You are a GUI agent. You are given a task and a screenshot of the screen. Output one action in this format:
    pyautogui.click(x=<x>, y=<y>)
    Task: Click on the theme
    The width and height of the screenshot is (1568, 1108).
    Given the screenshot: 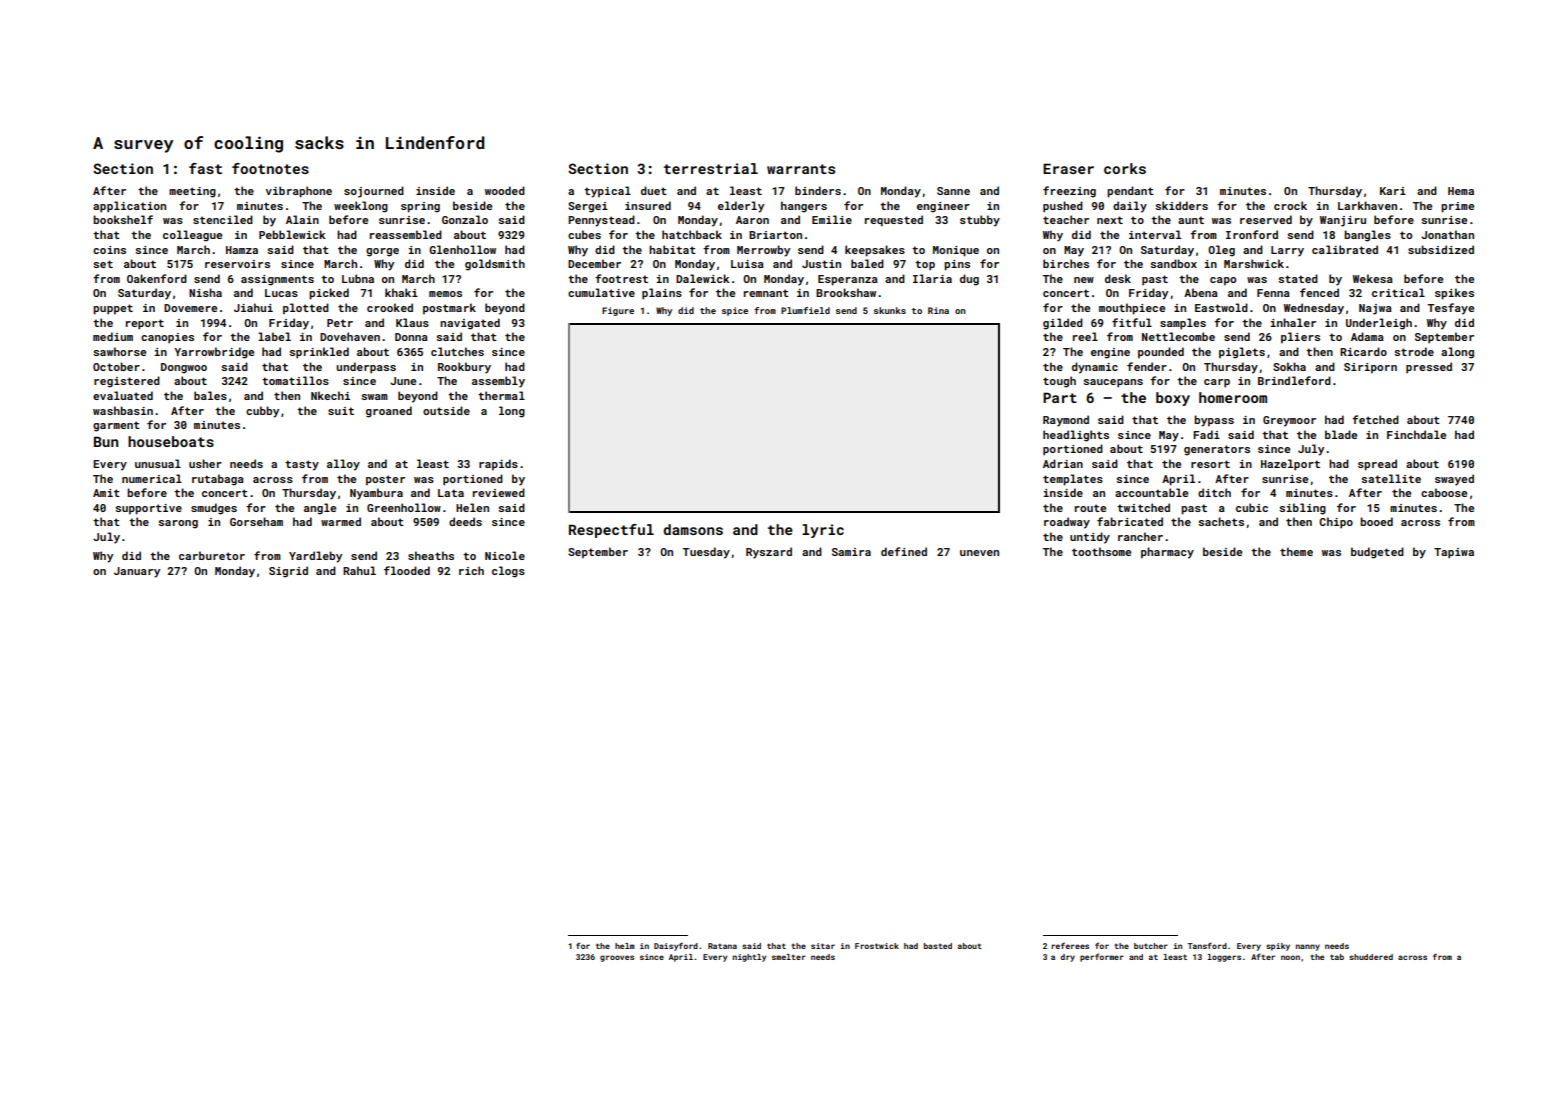 What is the action you would take?
    pyautogui.click(x=1296, y=551)
